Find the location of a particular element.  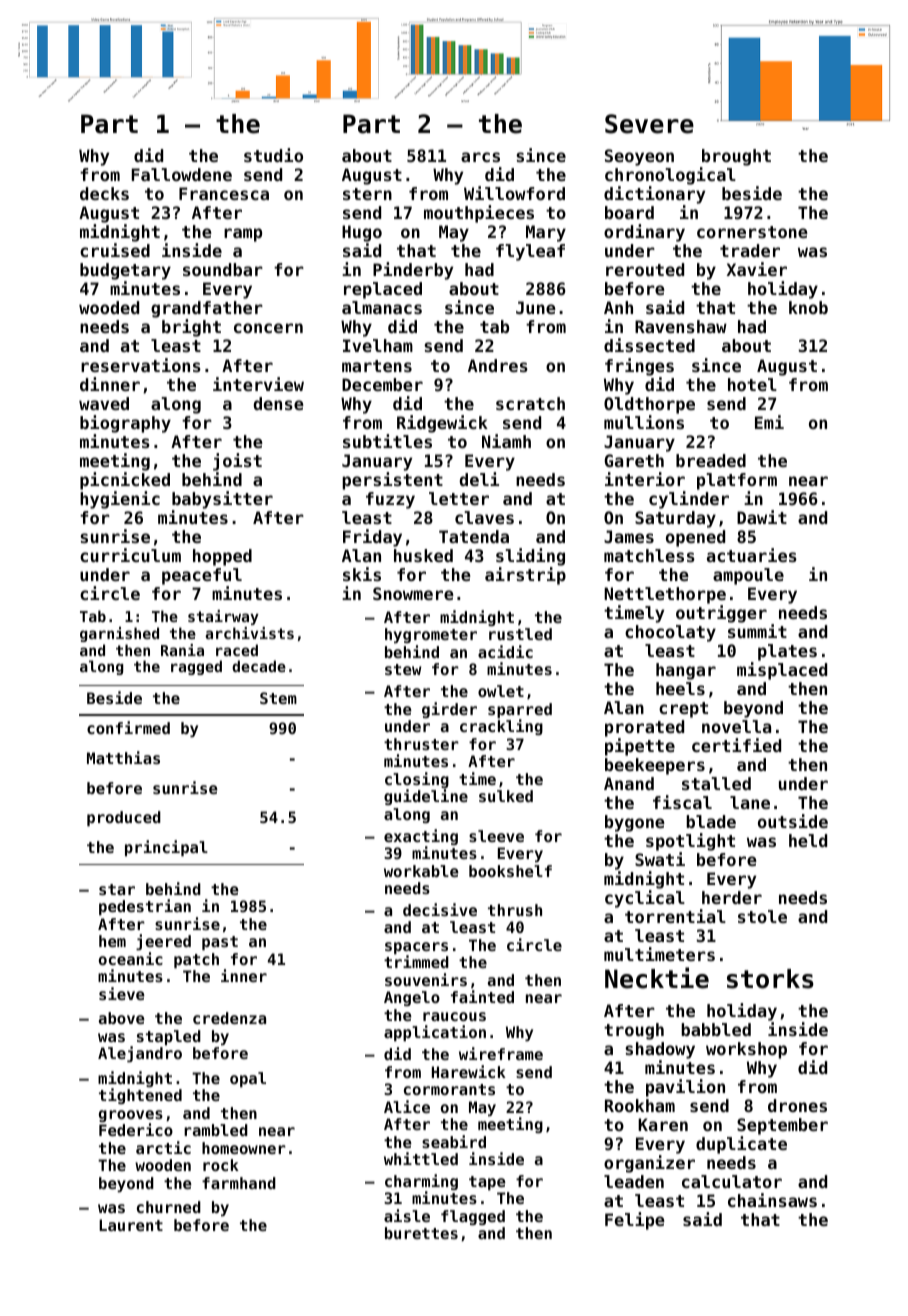

sleeve is located at coordinates (496, 836).
